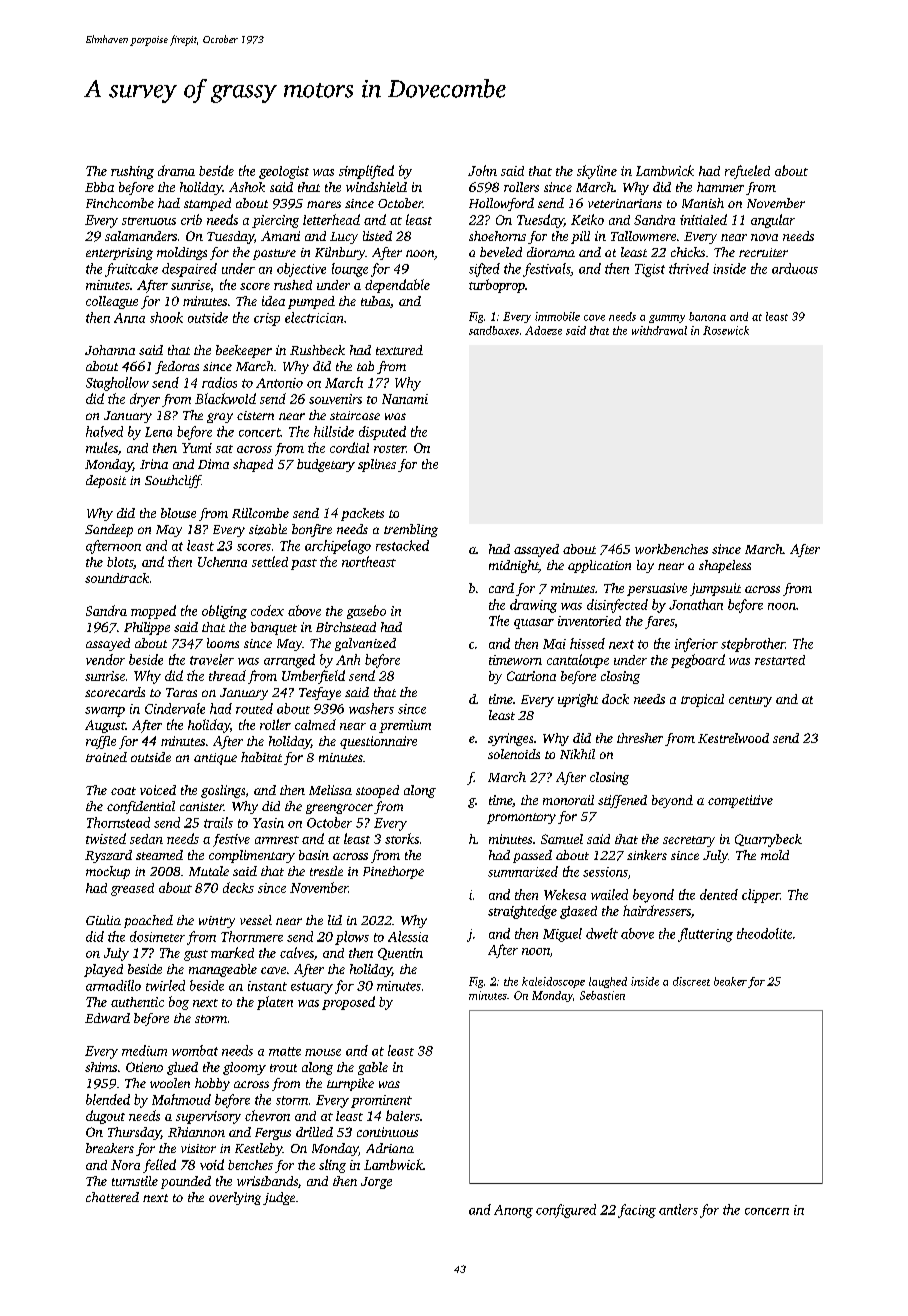  What do you see at coordinates (553, 982) in the screenshot?
I see `kaleidoscope` at bounding box center [553, 982].
